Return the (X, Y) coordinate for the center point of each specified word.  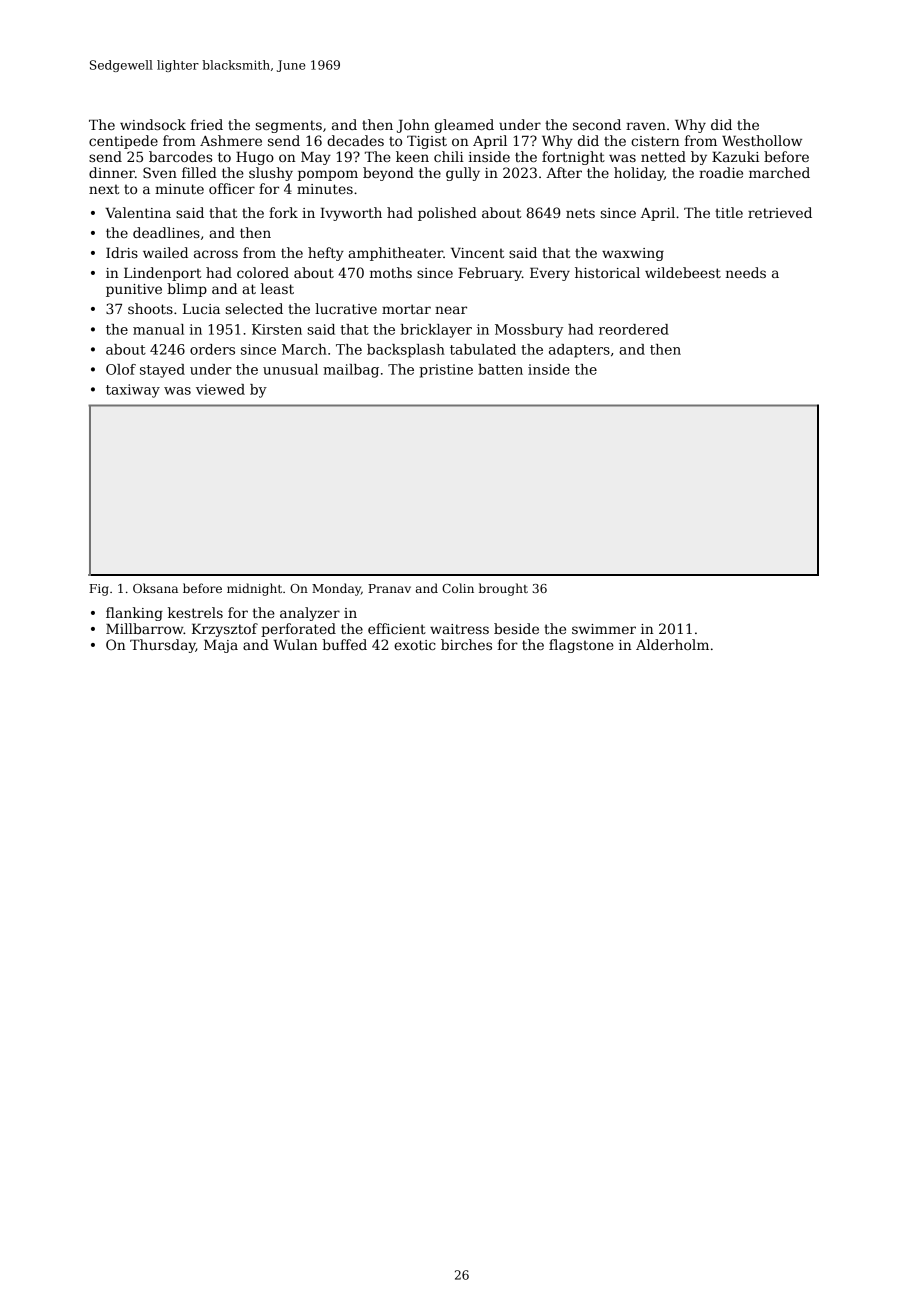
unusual (290, 369)
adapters (579, 351)
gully (463, 174)
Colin (458, 588)
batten (500, 369)
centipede (123, 142)
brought (503, 589)
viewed (220, 389)
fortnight (573, 158)
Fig (99, 590)
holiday (639, 174)
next (104, 189)
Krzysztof (225, 630)
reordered (634, 329)
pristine (446, 371)
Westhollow (762, 140)
